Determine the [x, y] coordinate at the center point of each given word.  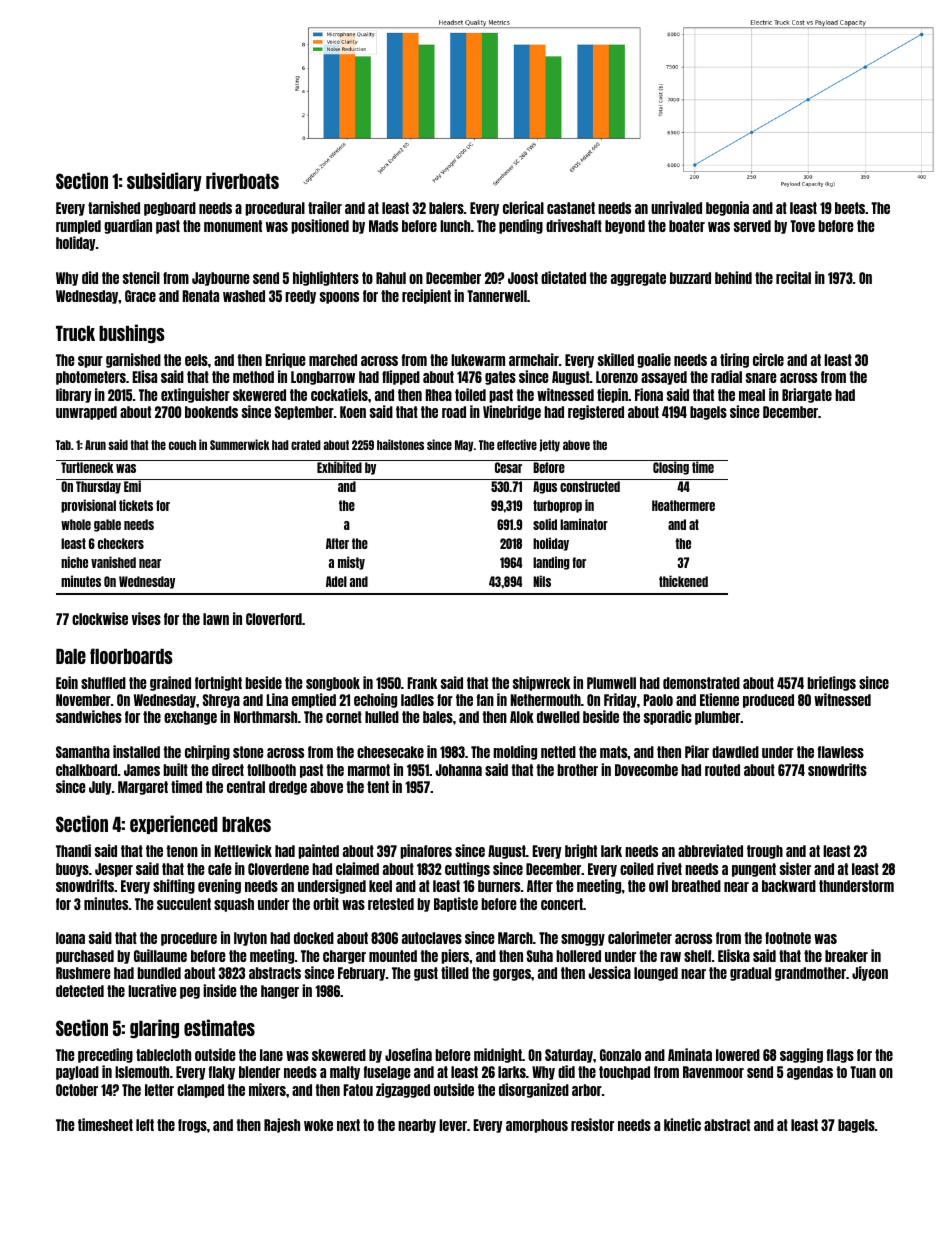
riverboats [242, 180]
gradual [750, 974]
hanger [280, 992]
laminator [584, 524]
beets [850, 208]
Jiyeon [870, 973]
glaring [154, 1028]
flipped [401, 377]
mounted [393, 956]
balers [446, 208]
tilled [455, 972]
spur [90, 362]
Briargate [807, 395]
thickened [683, 581]
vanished [113, 562]
